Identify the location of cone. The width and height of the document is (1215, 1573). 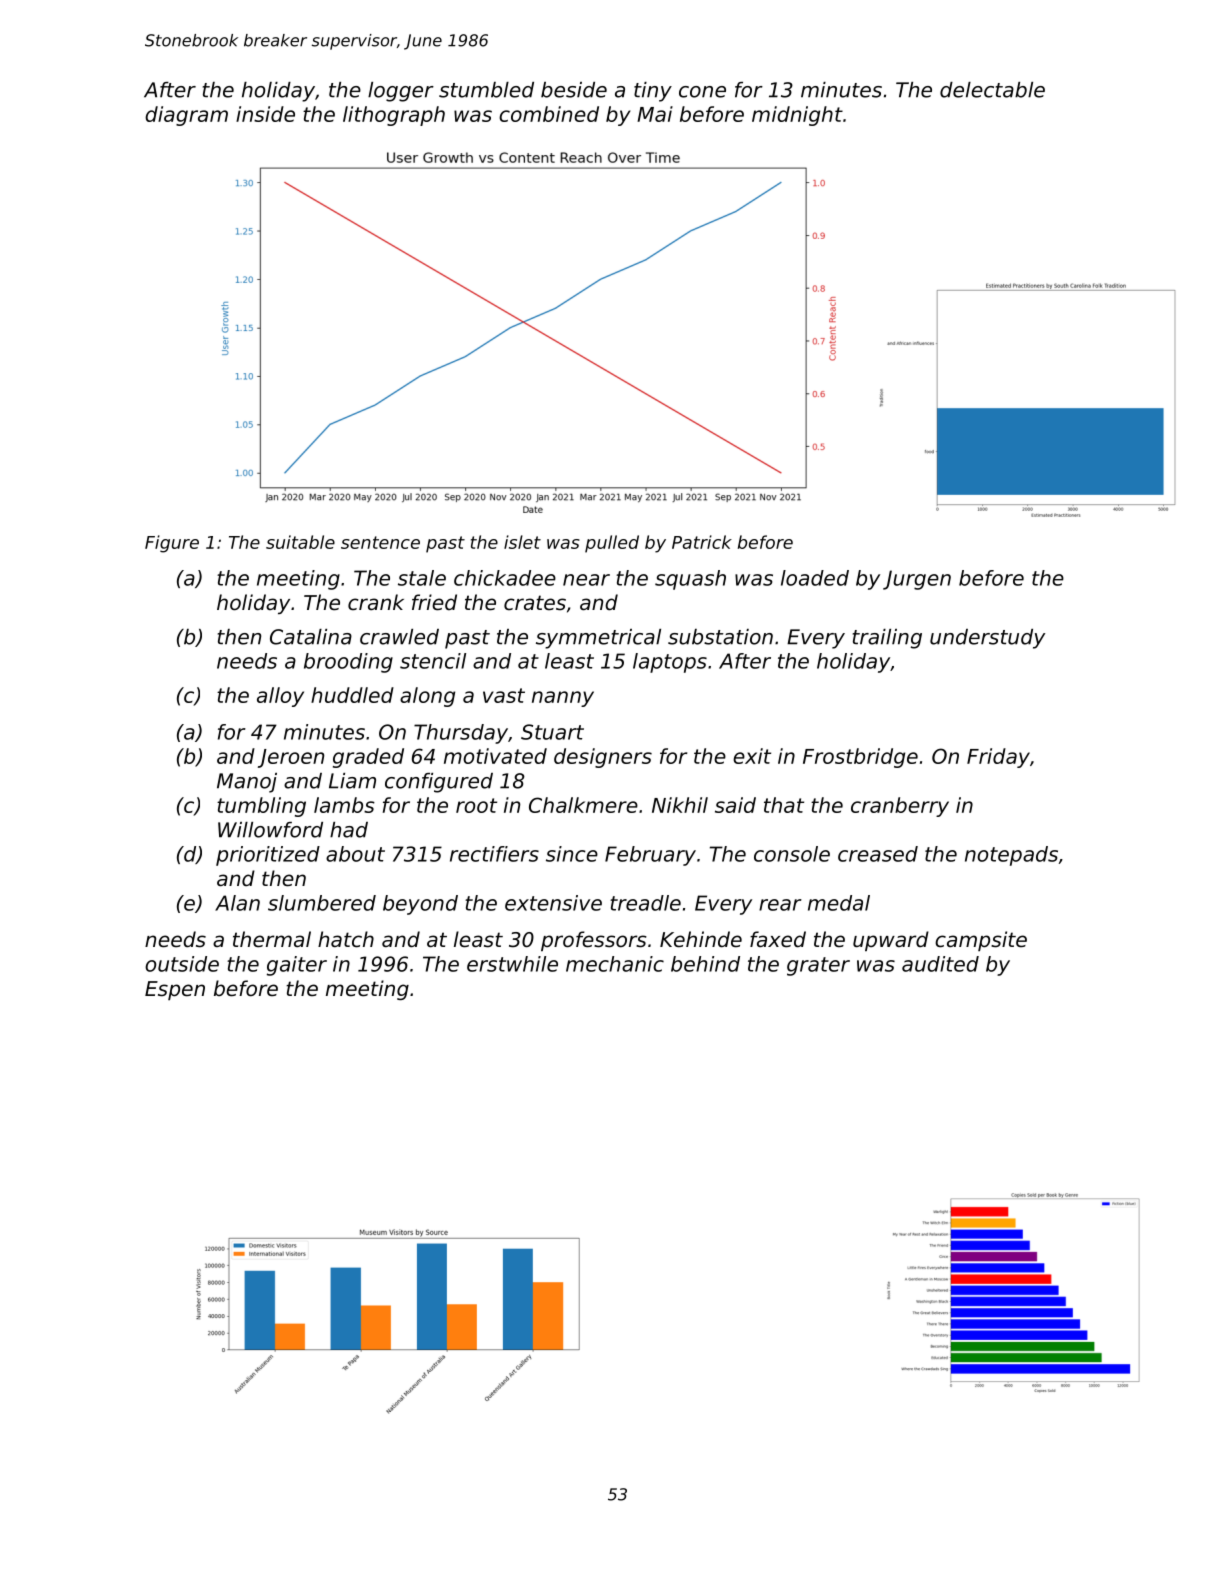
(702, 92).
